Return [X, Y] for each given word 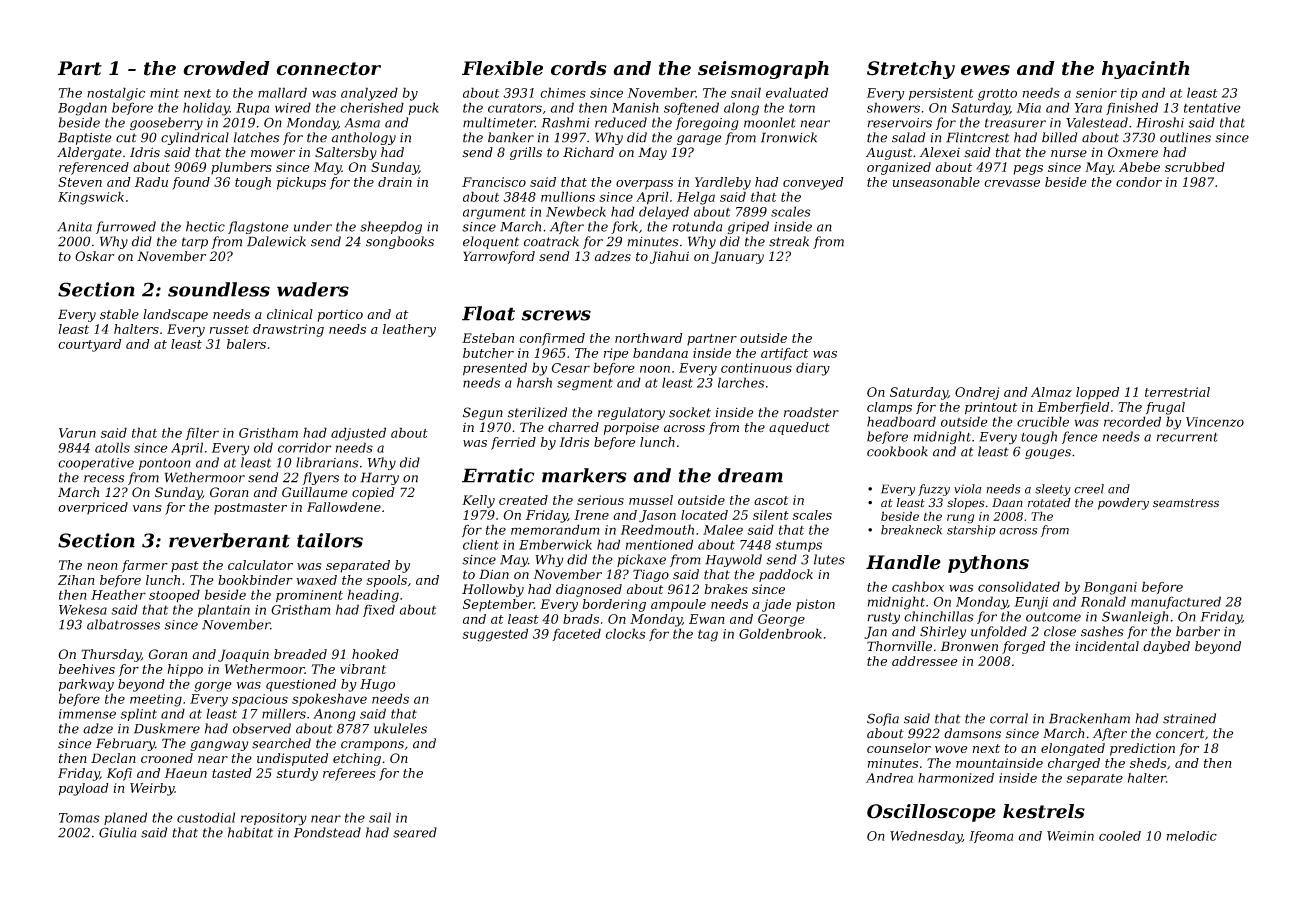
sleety [1053, 490]
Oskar [94, 256]
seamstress [1186, 503]
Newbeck [576, 211]
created [523, 500]
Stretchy [911, 70]
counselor [899, 748]
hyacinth [1145, 70]
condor [1139, 182]
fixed [379, 610]
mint [164, 93]
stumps [798, 546]
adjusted [358, 434]
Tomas [79, 818]
